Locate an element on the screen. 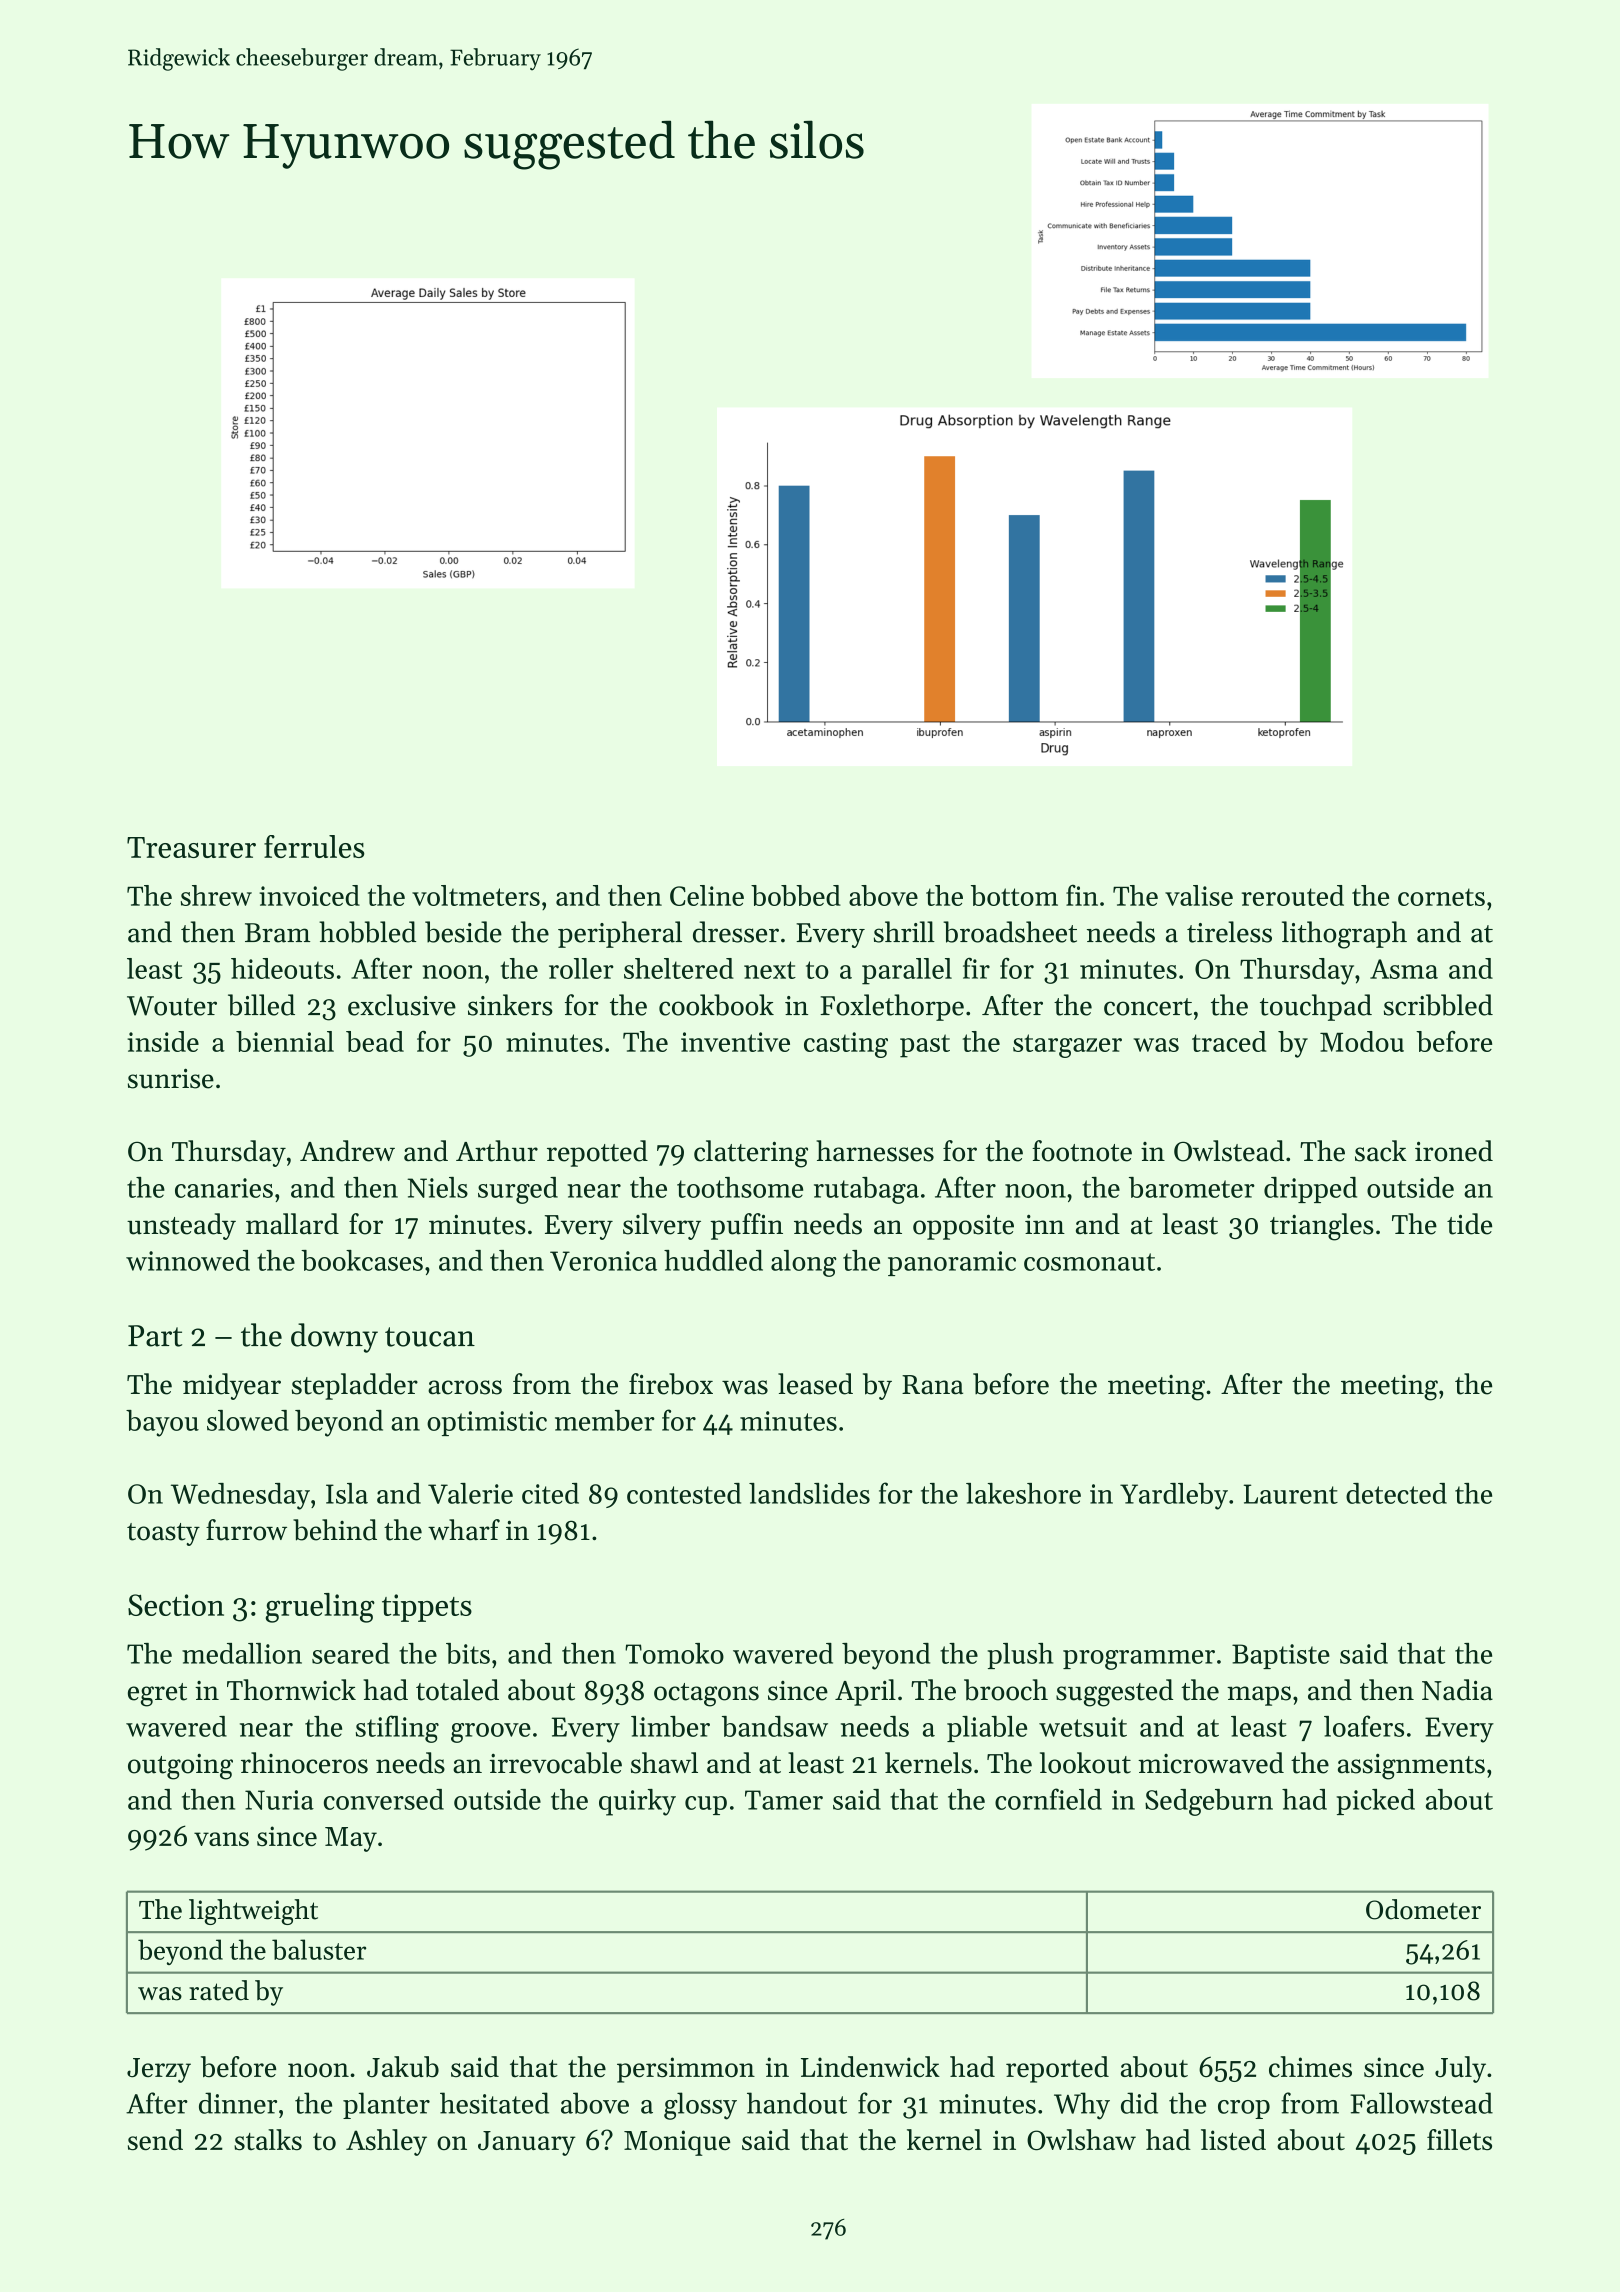  cornets is located at coordinates (1441, 897).
